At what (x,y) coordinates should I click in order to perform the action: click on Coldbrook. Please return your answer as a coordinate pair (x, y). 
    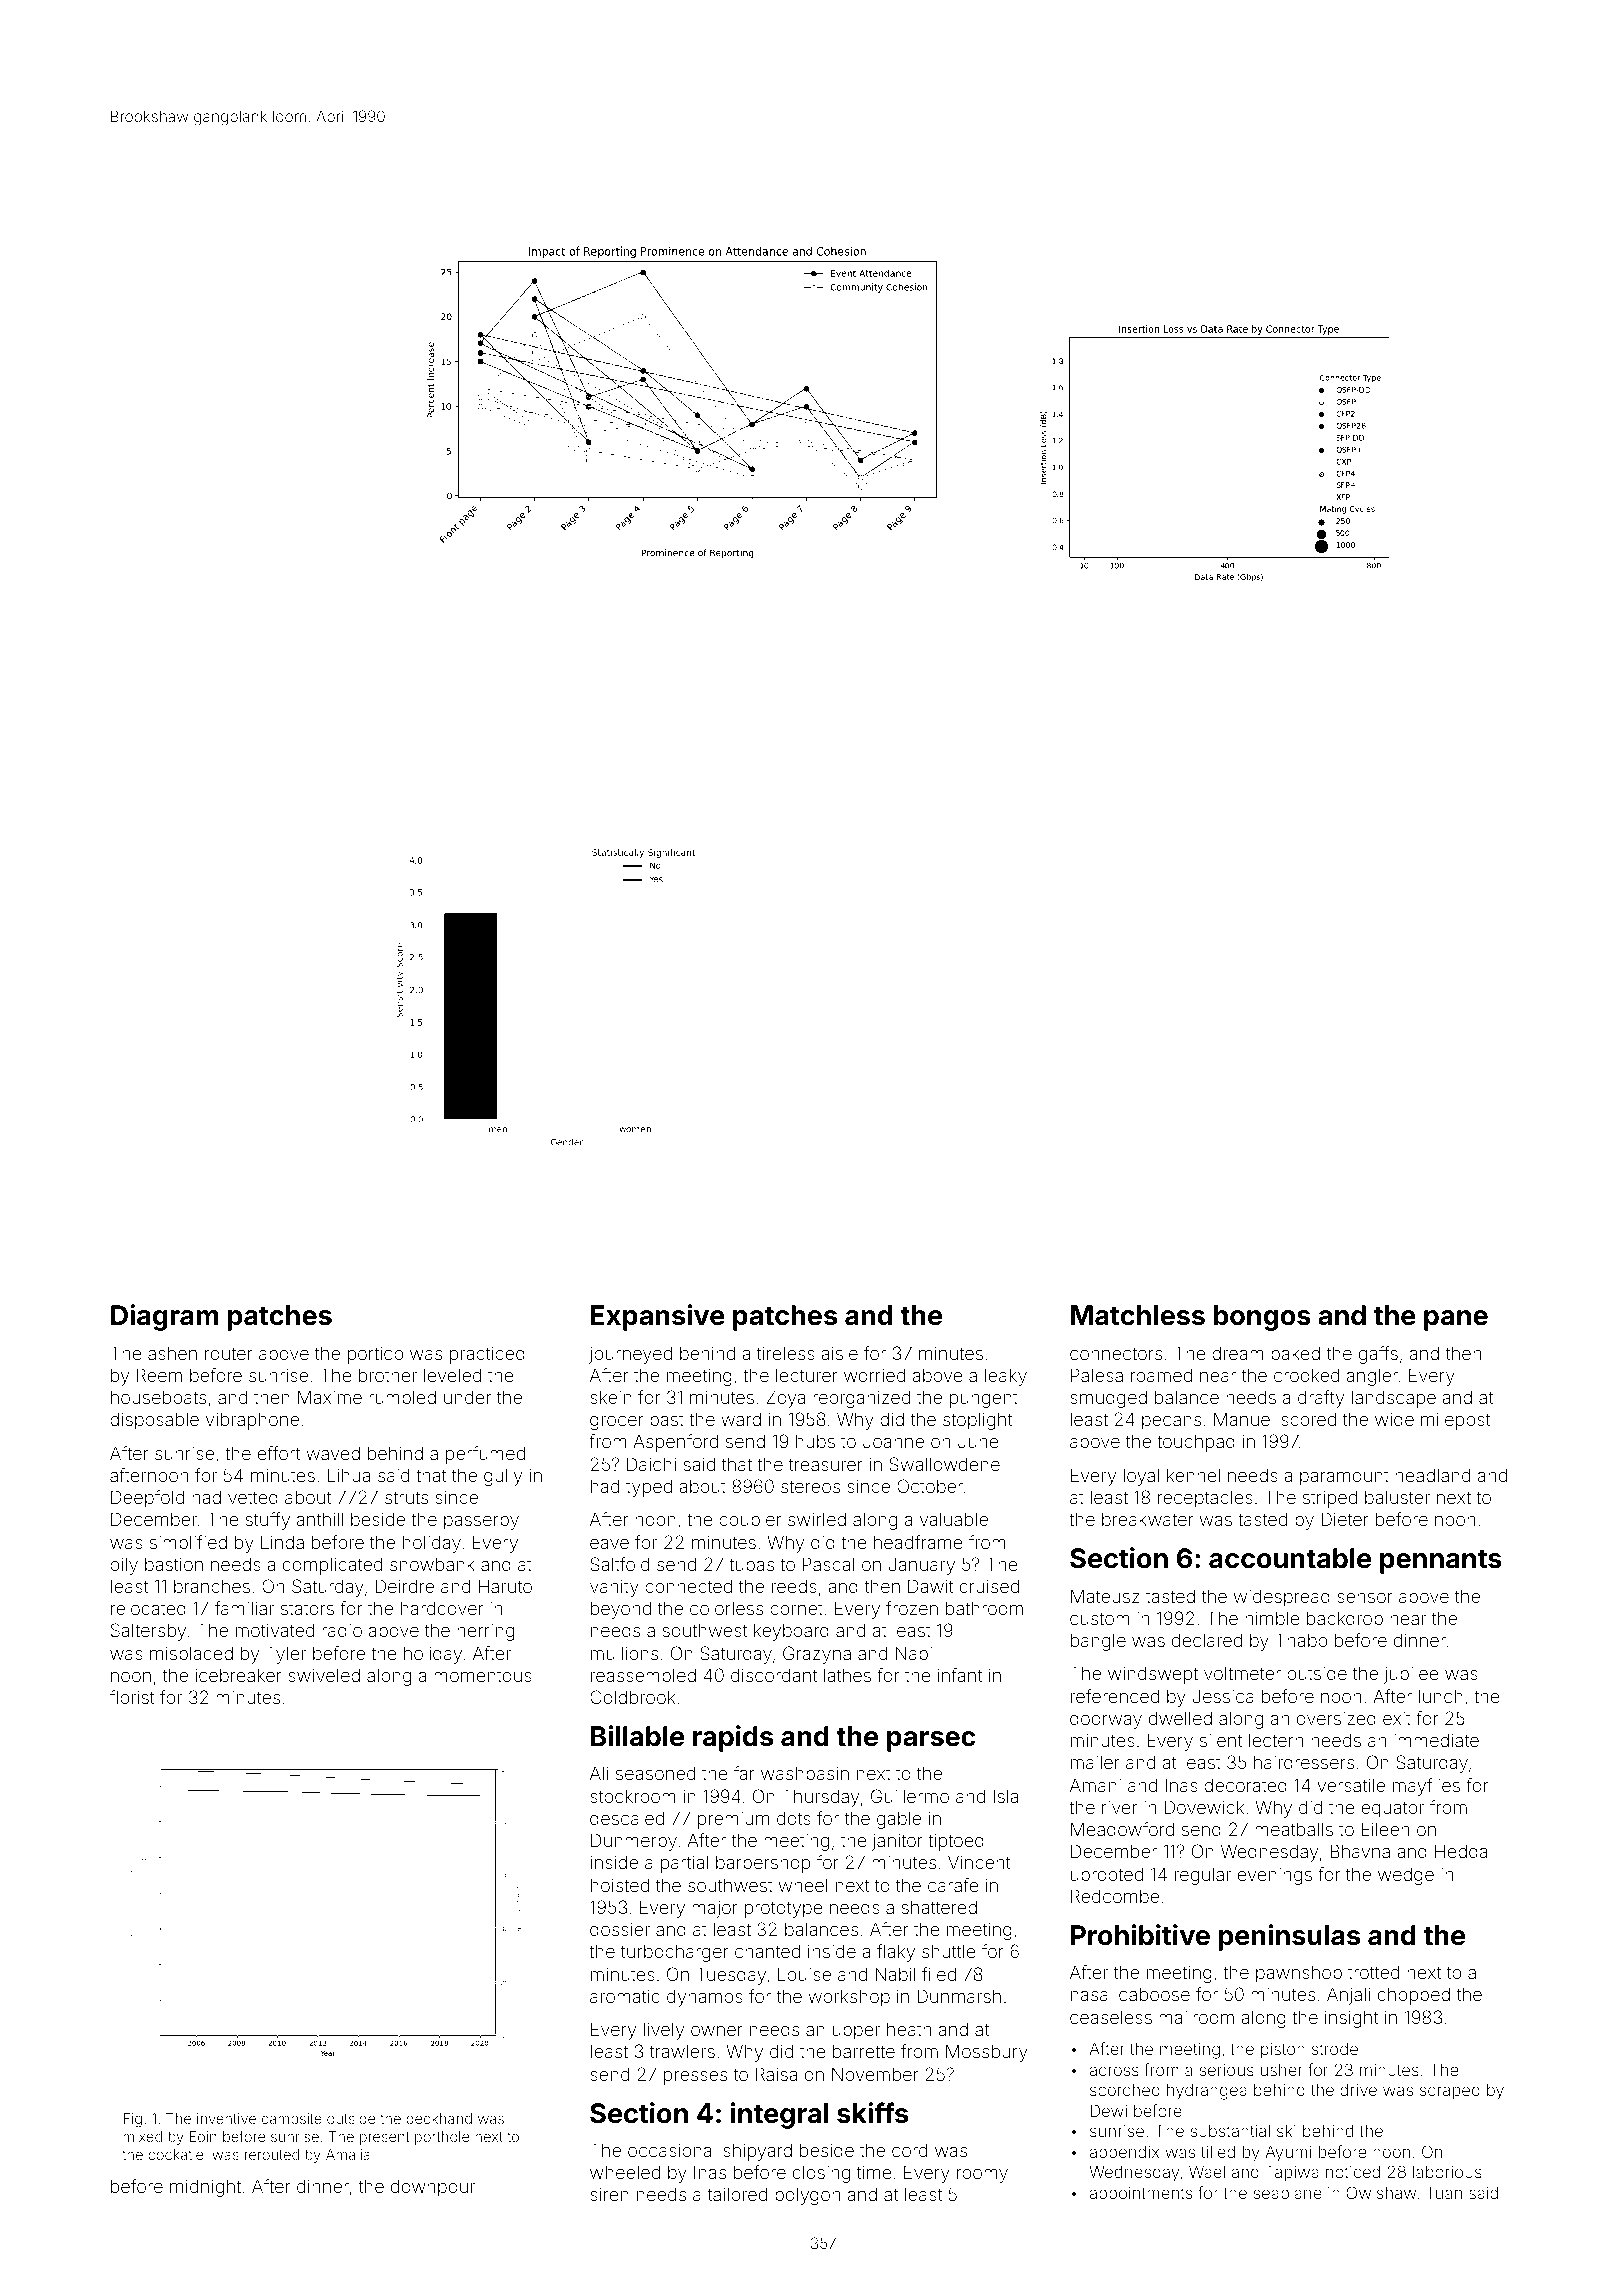
    Looking at the image, I should click on (632, 1697).
